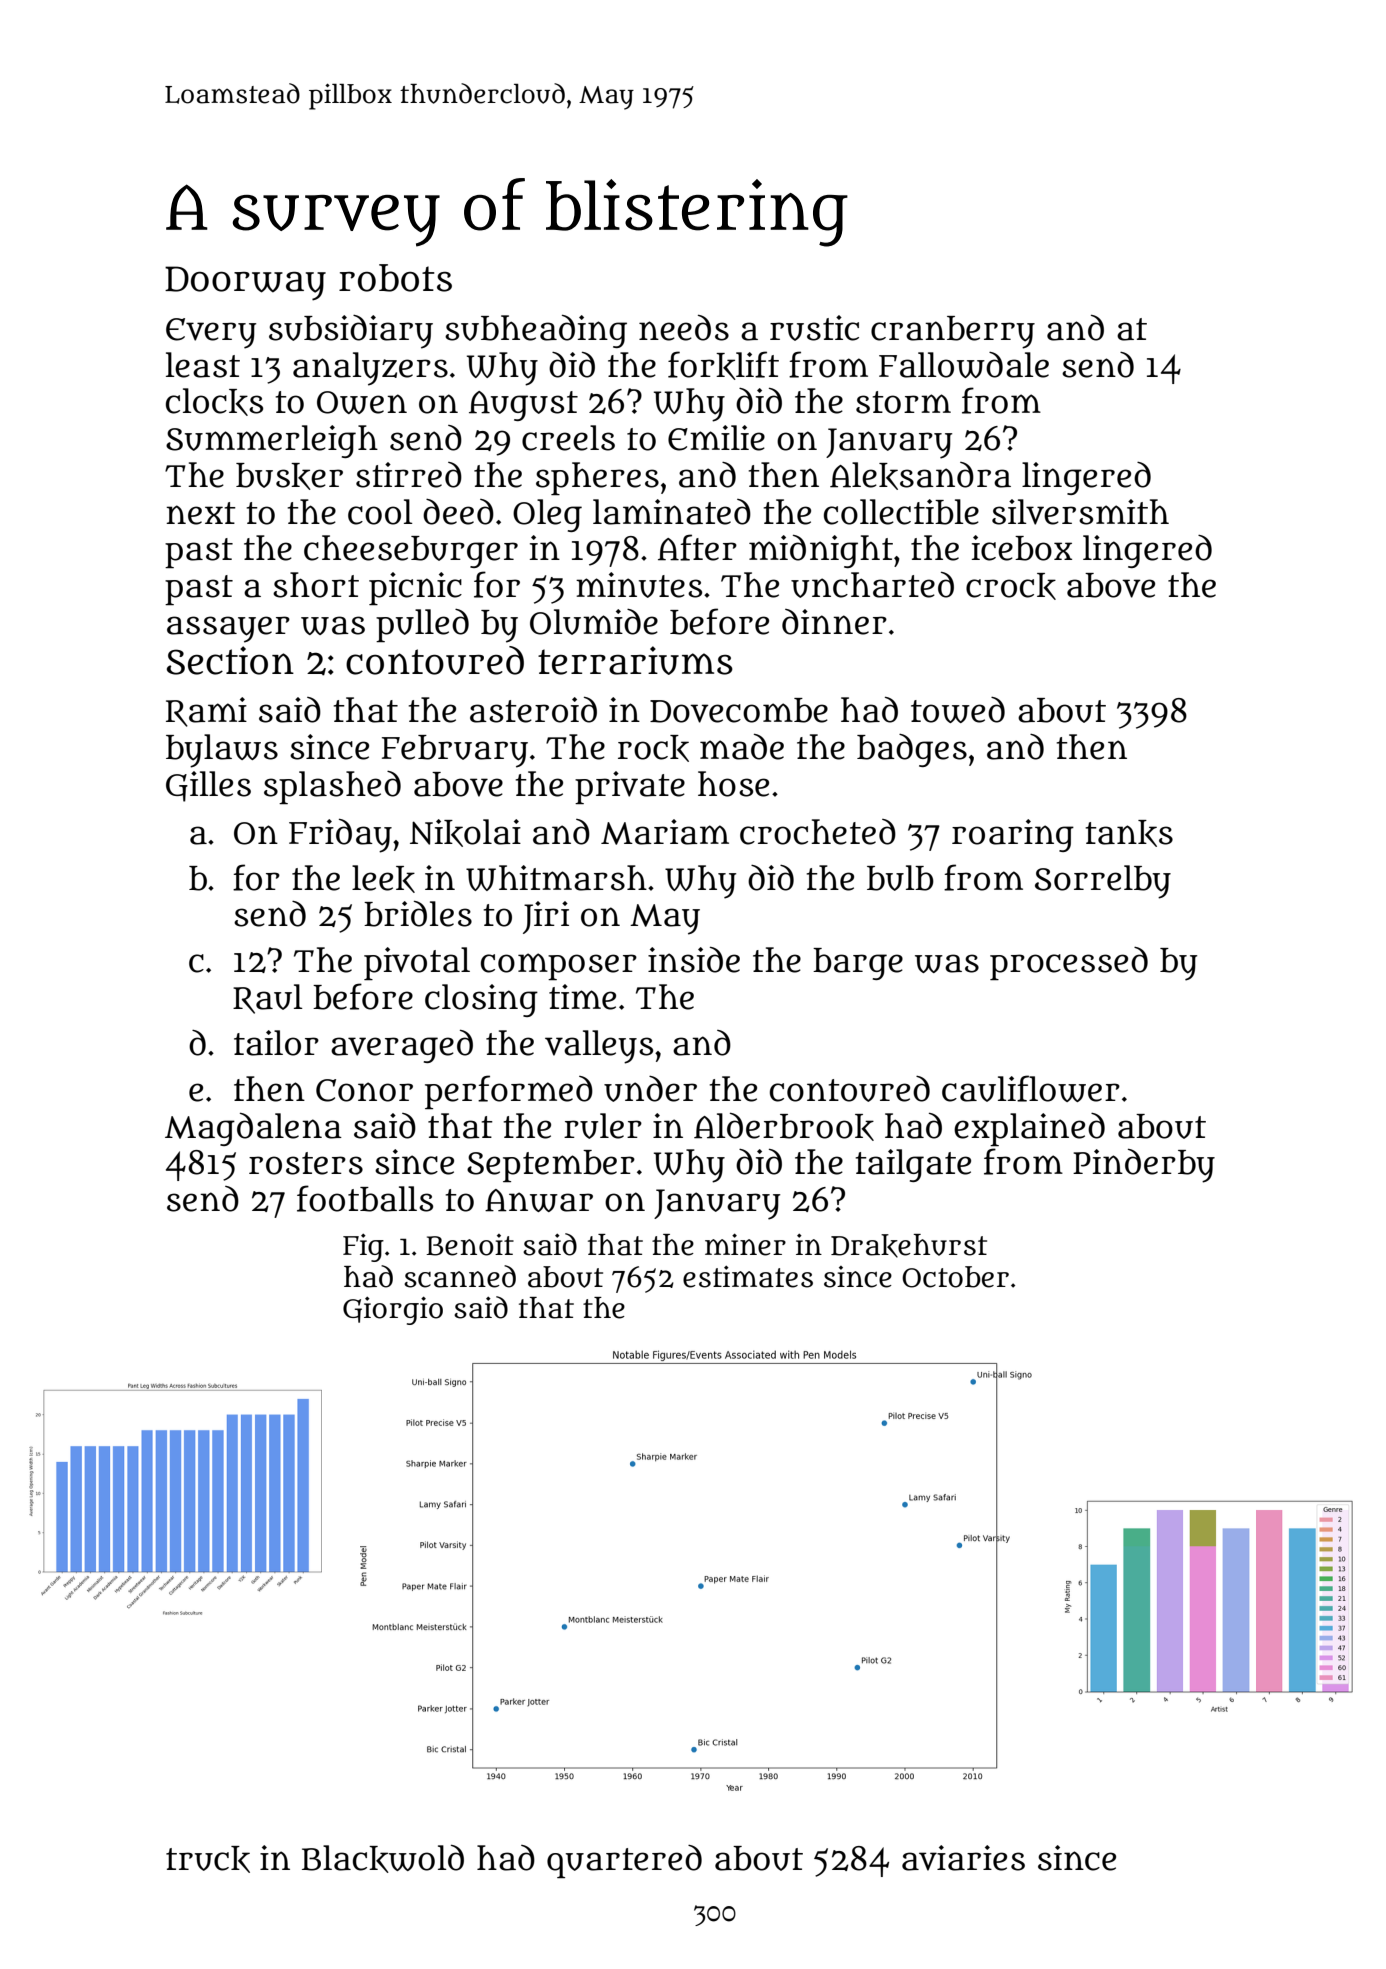 The height and width of the screenshot is (1969, 1386). What do you see at coordinates (834, 622) in the screenshot?
I see `dinner` at bounding box center [834, 622].
